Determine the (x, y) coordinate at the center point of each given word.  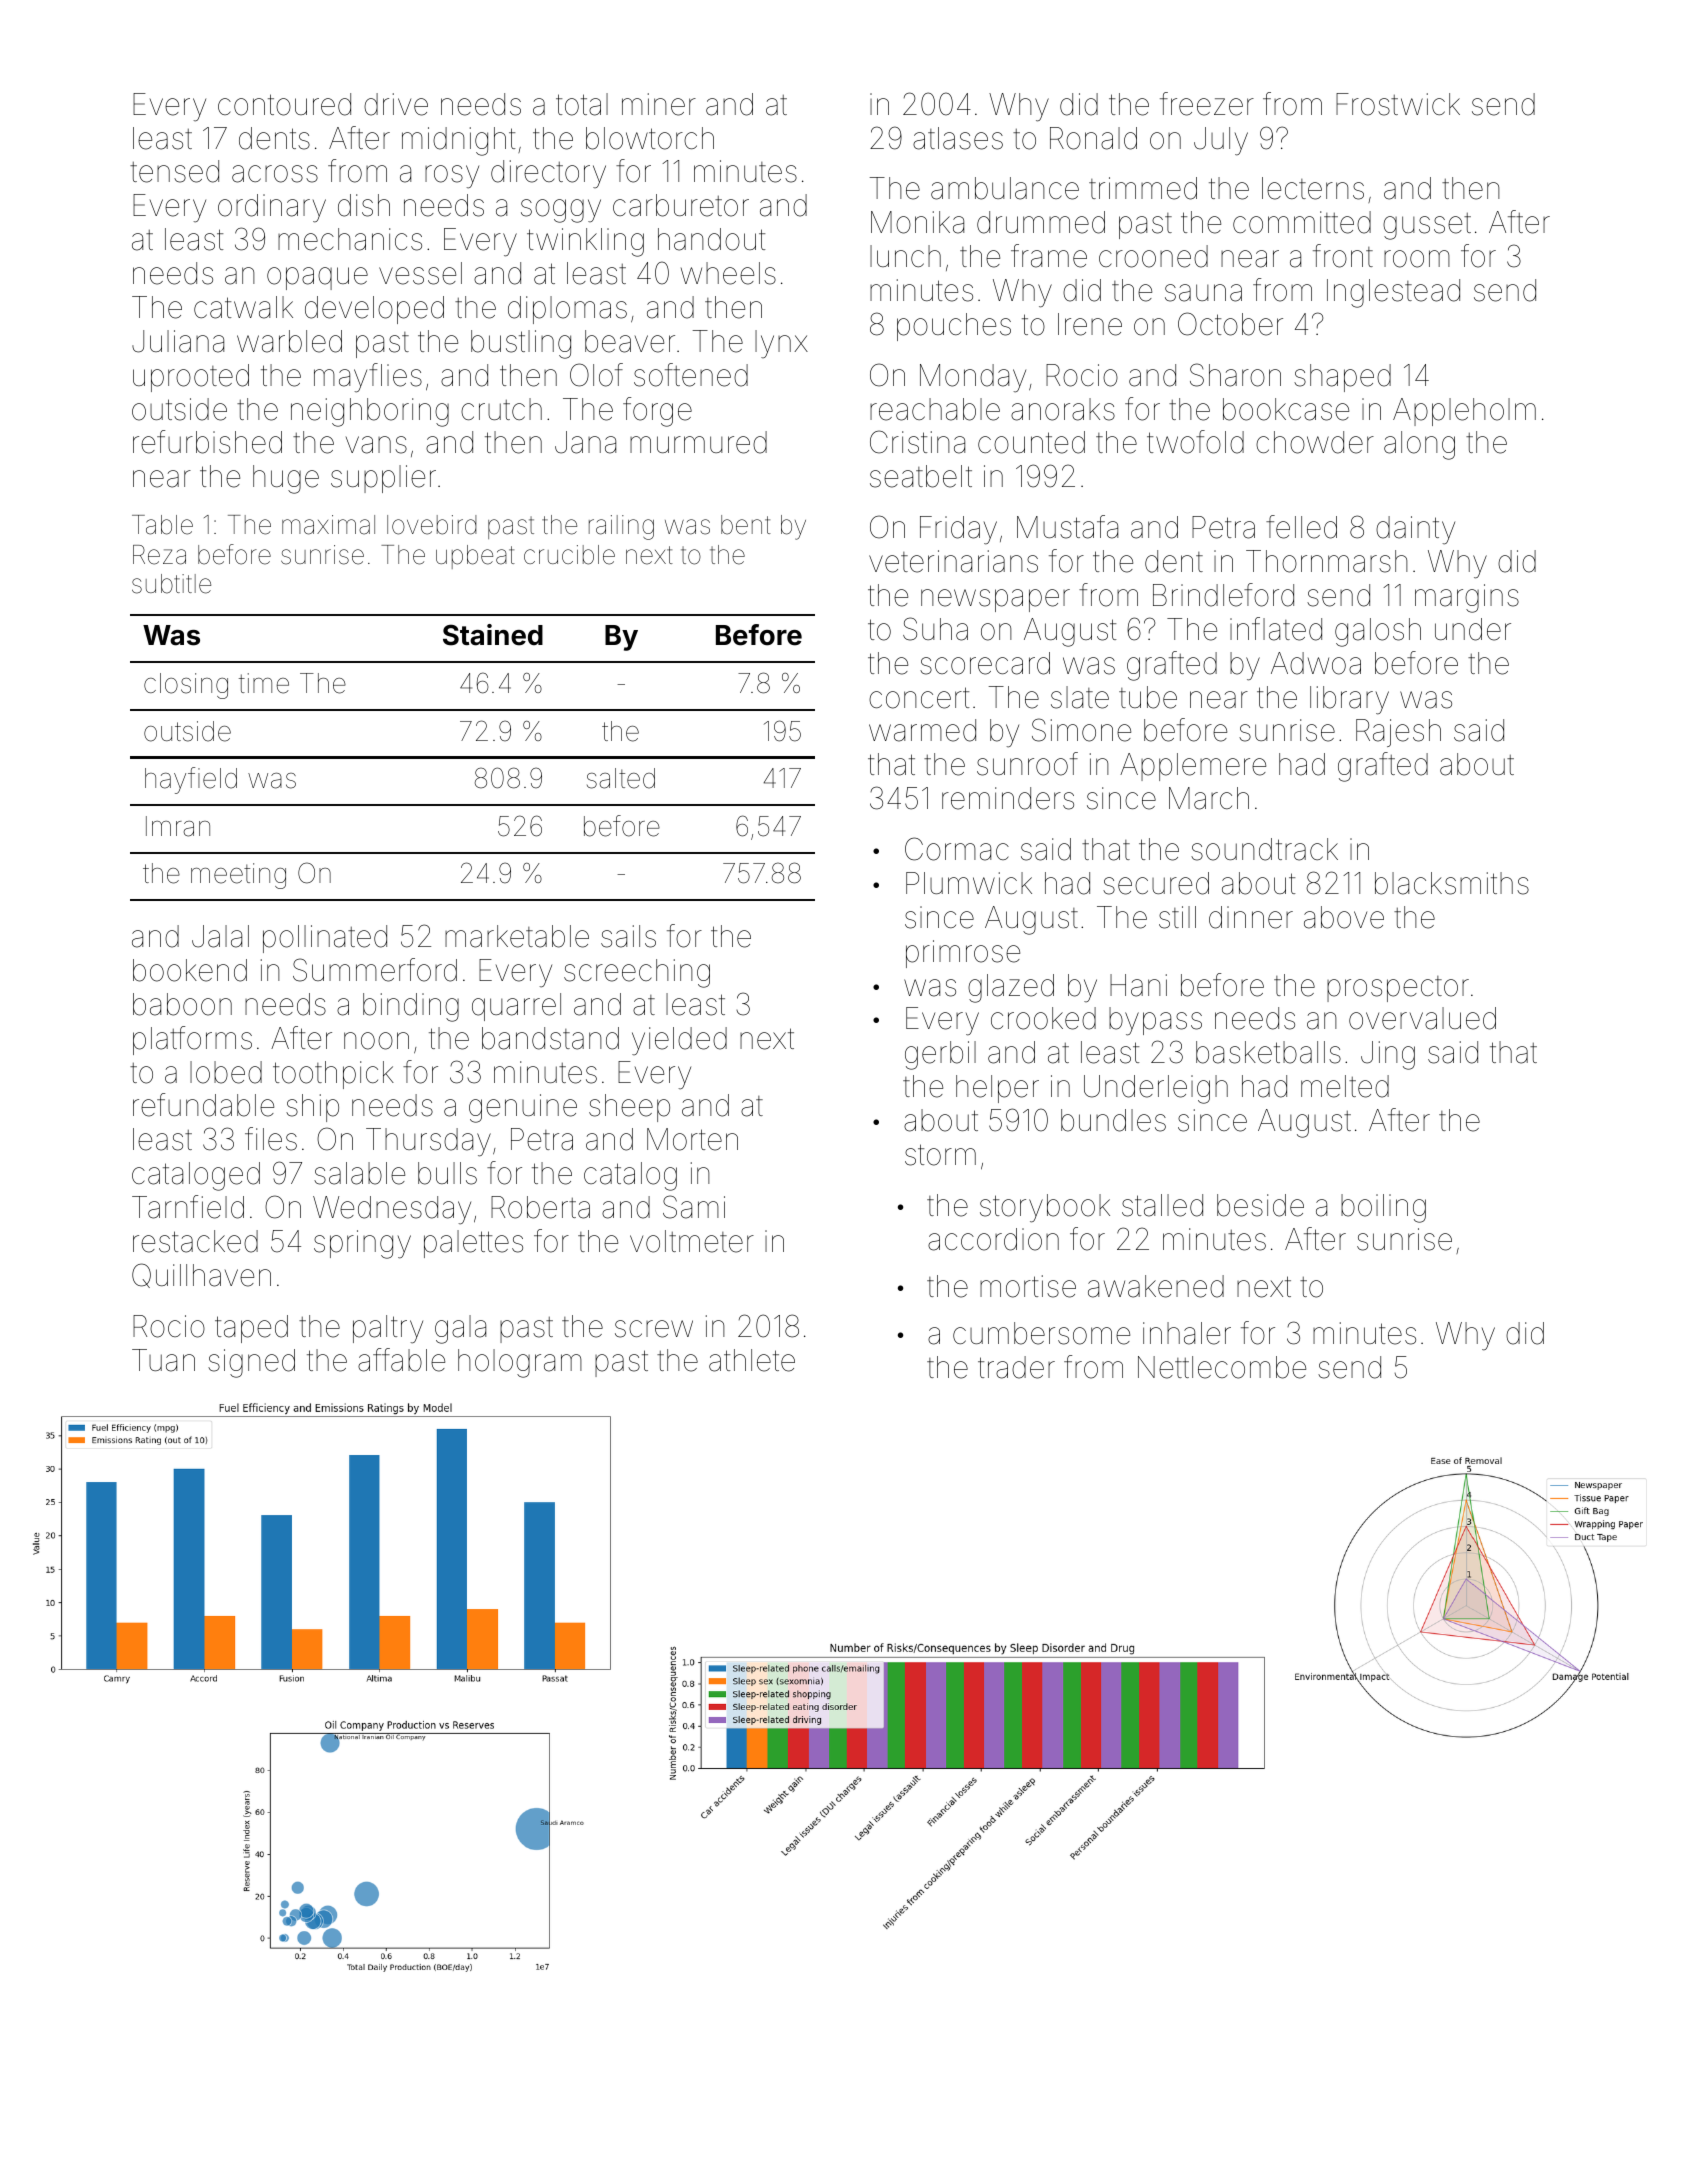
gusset (1427, 226)
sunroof (1027, 764)
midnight (458, 141)
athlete (752, 1360)
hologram (520, 1363)
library (1349, 700)
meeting (238, 876)
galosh (1378, 632)
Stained (493, 635)
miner (659, 104)
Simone (1081, 730)
